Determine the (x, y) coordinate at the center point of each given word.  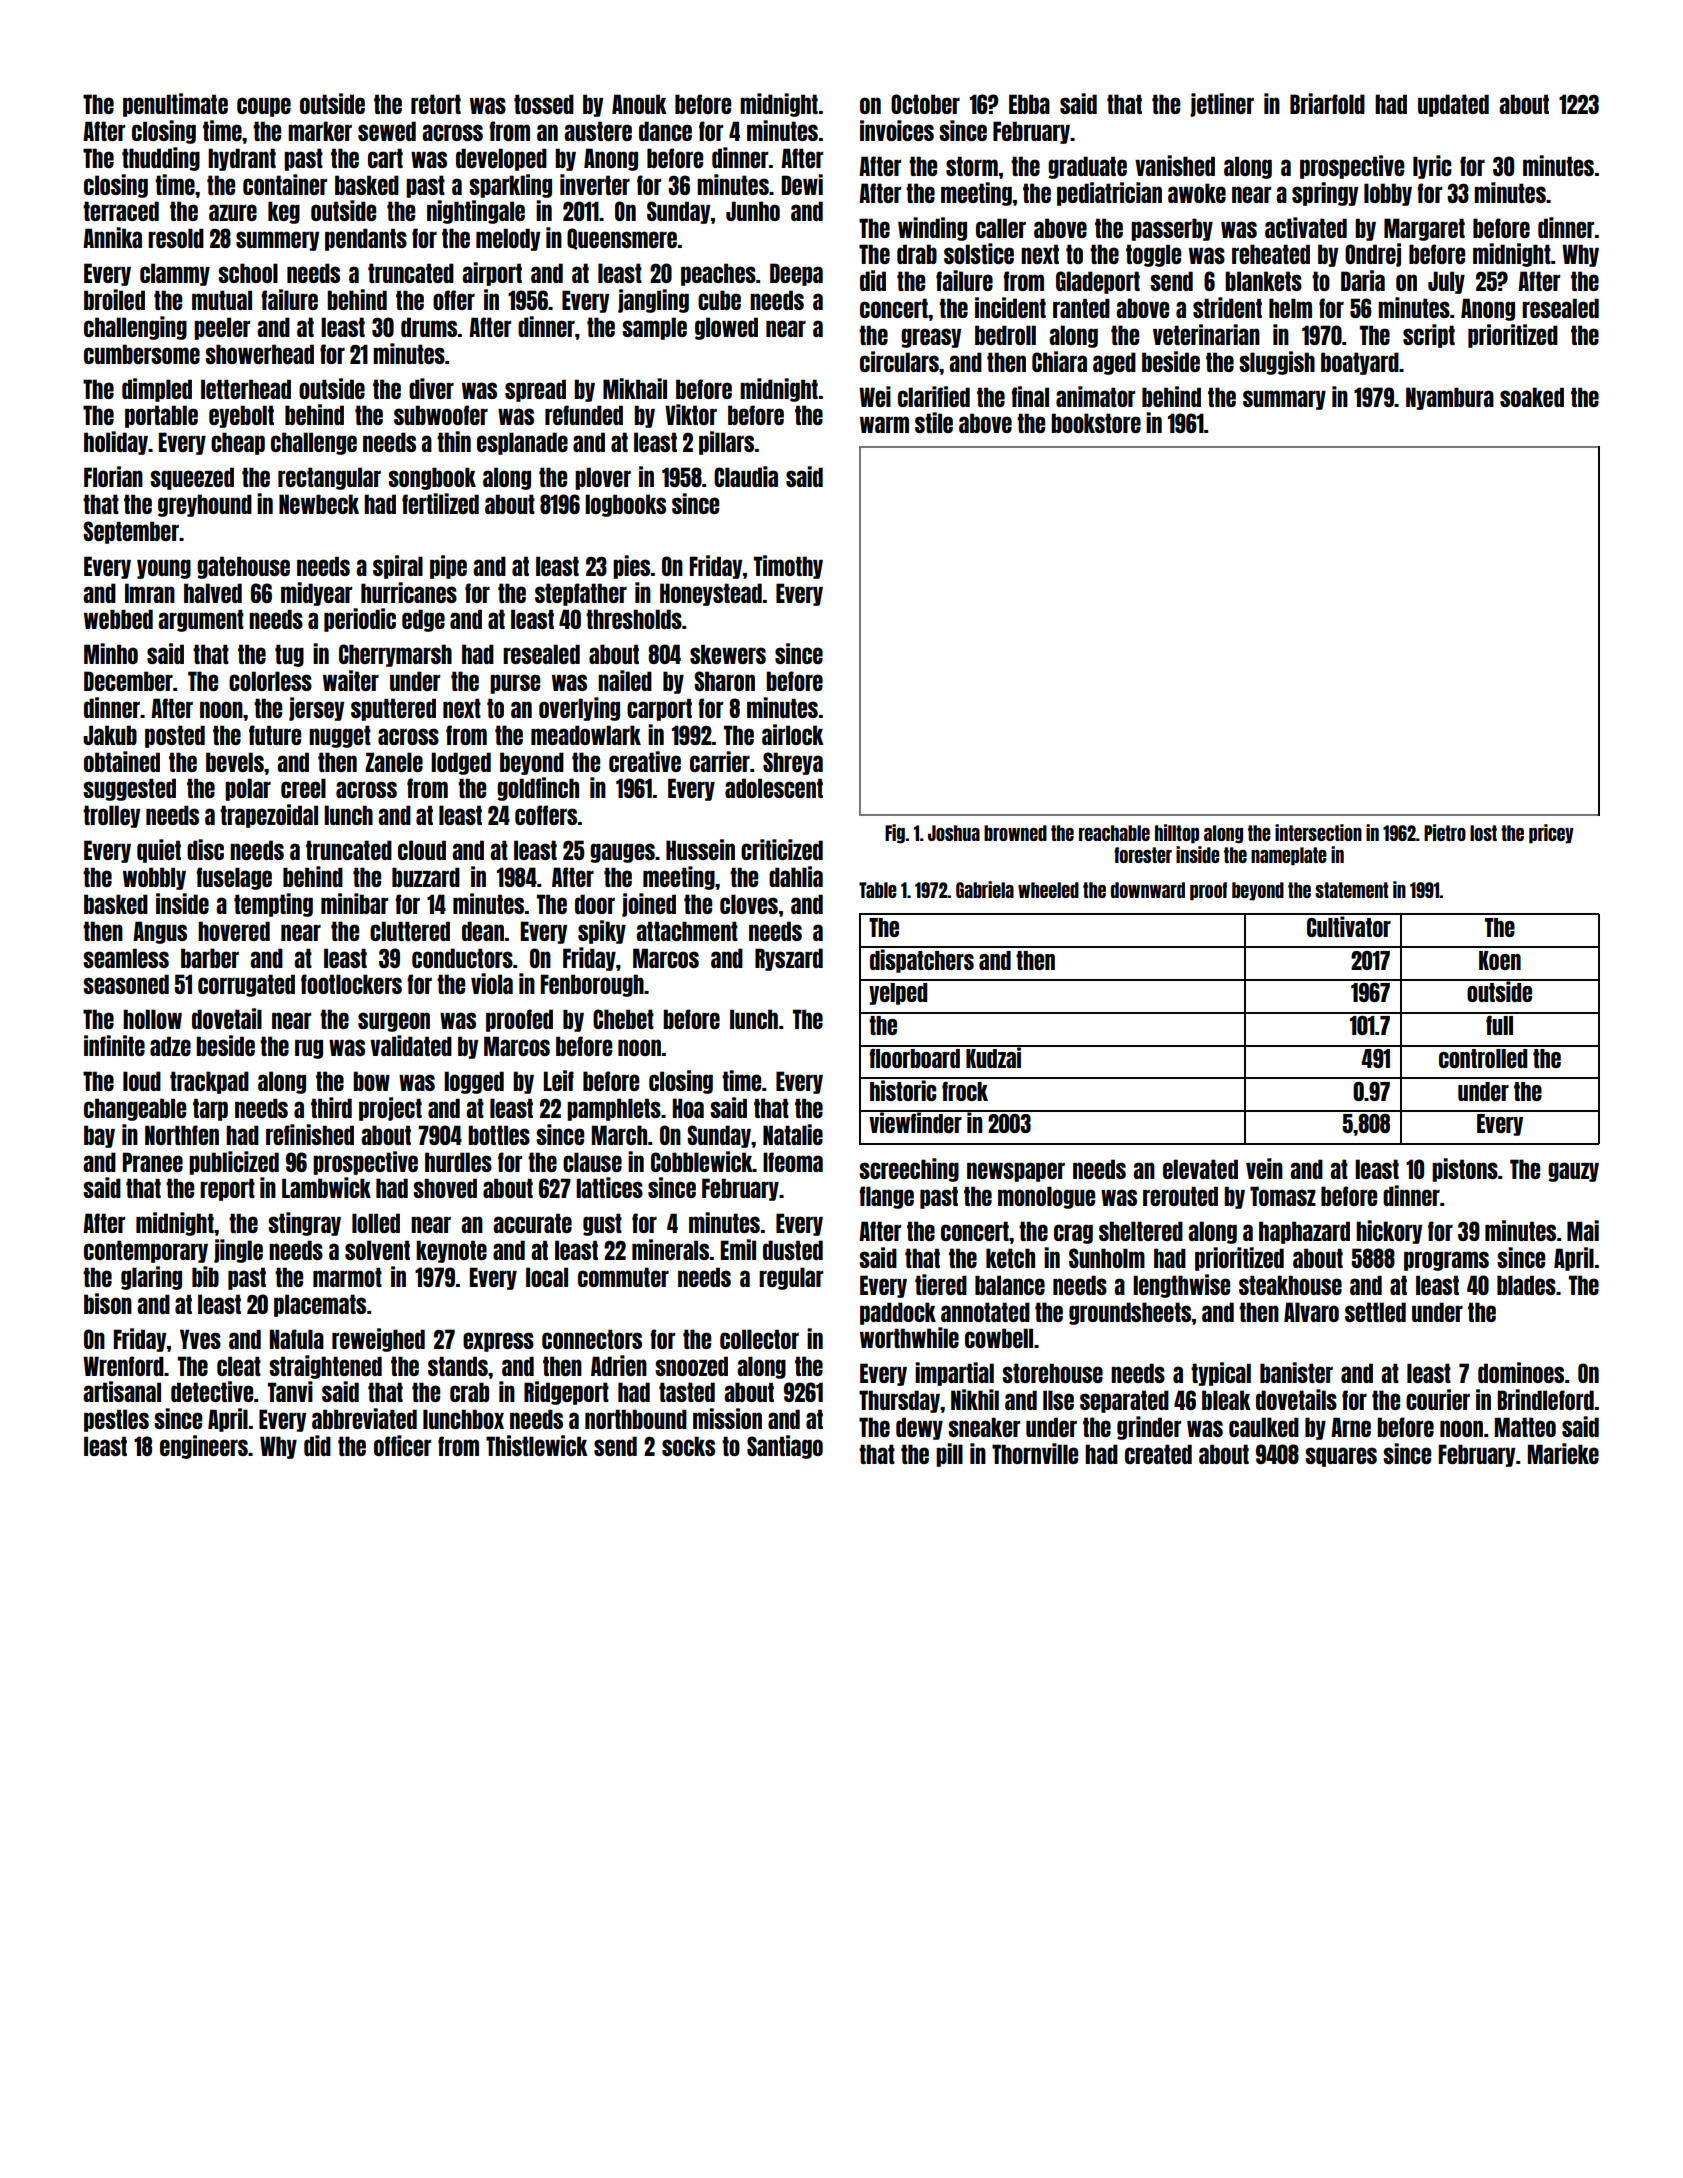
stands (458, 1366)
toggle (1153, 255)
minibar (354, 903)
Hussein (700, 849)
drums (429, 327)
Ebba (1029, 104)
